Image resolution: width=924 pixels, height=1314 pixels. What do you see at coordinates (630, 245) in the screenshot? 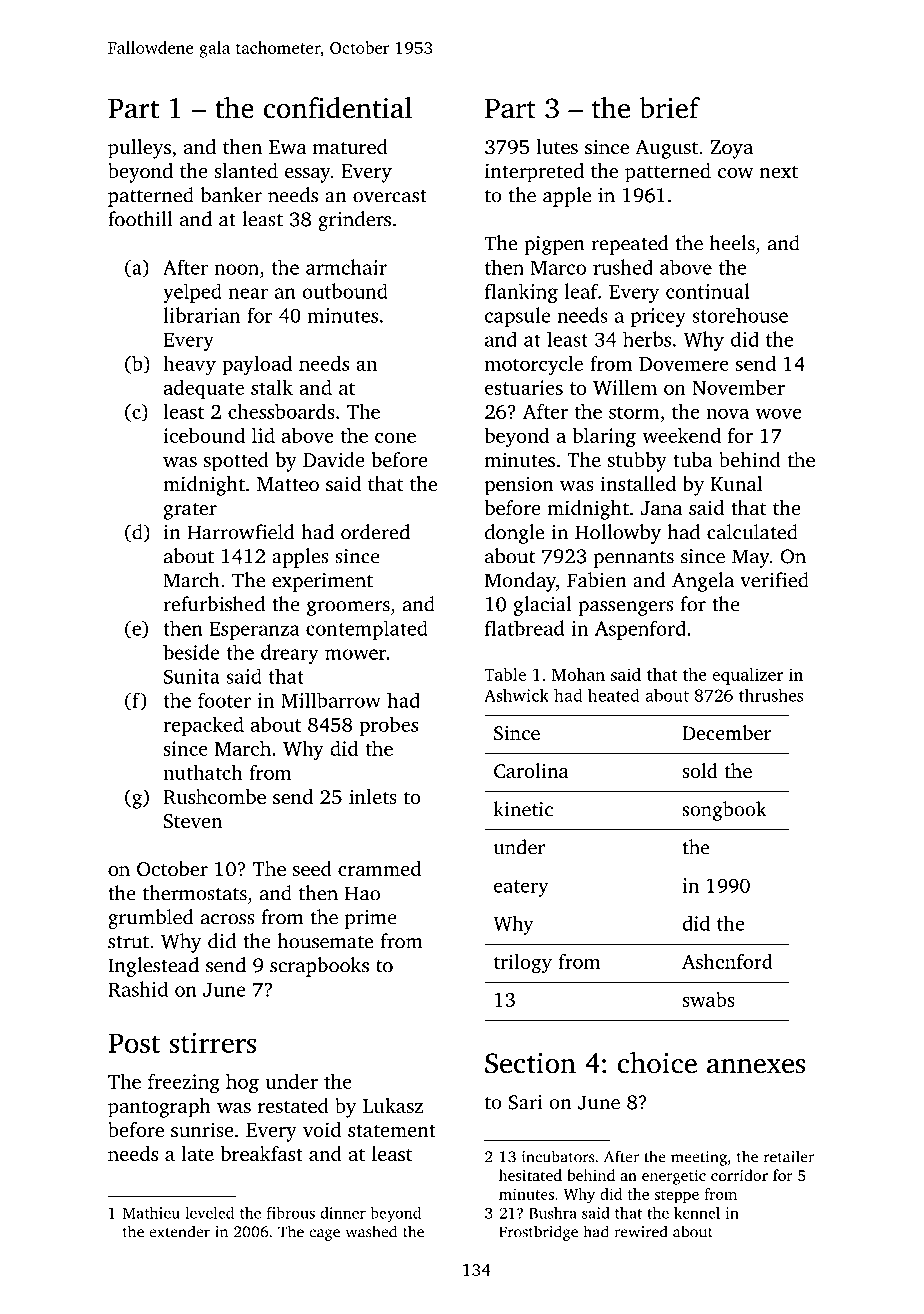
I see `repeated` at bounding box center [630, 245].
